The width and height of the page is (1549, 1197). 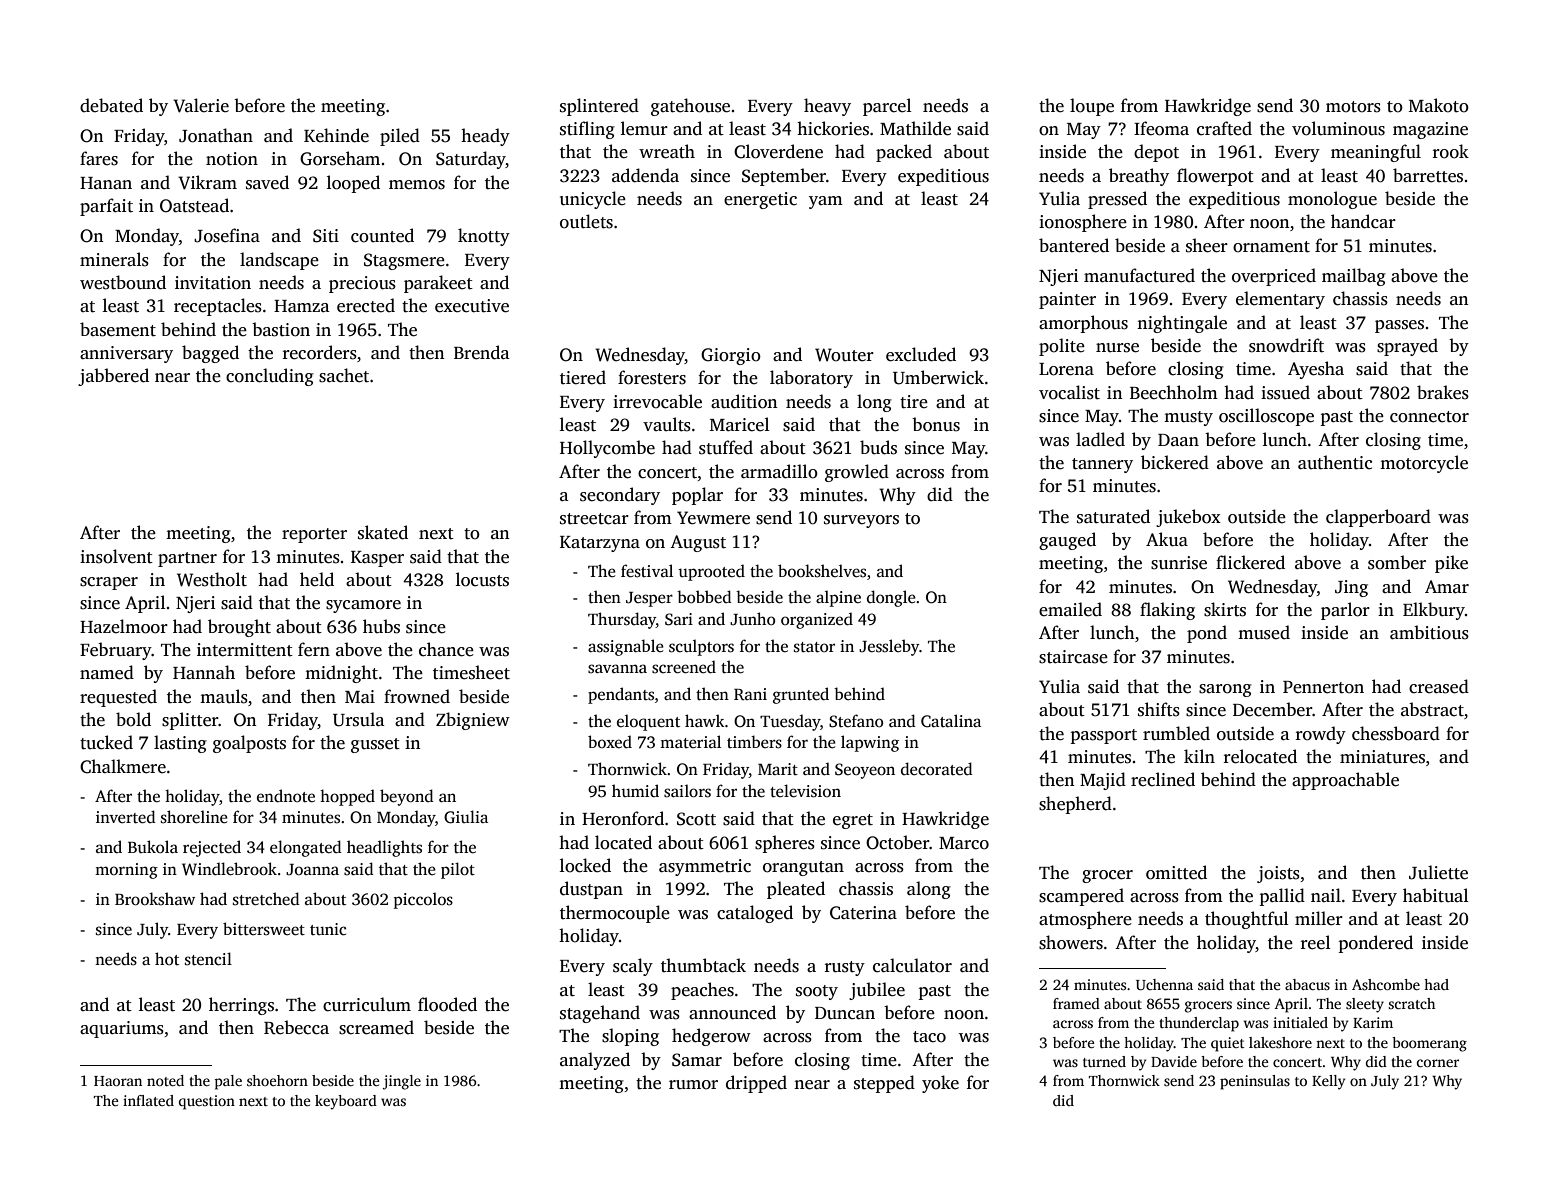 I want to click on herrings, so click(x=241, y=1006).
